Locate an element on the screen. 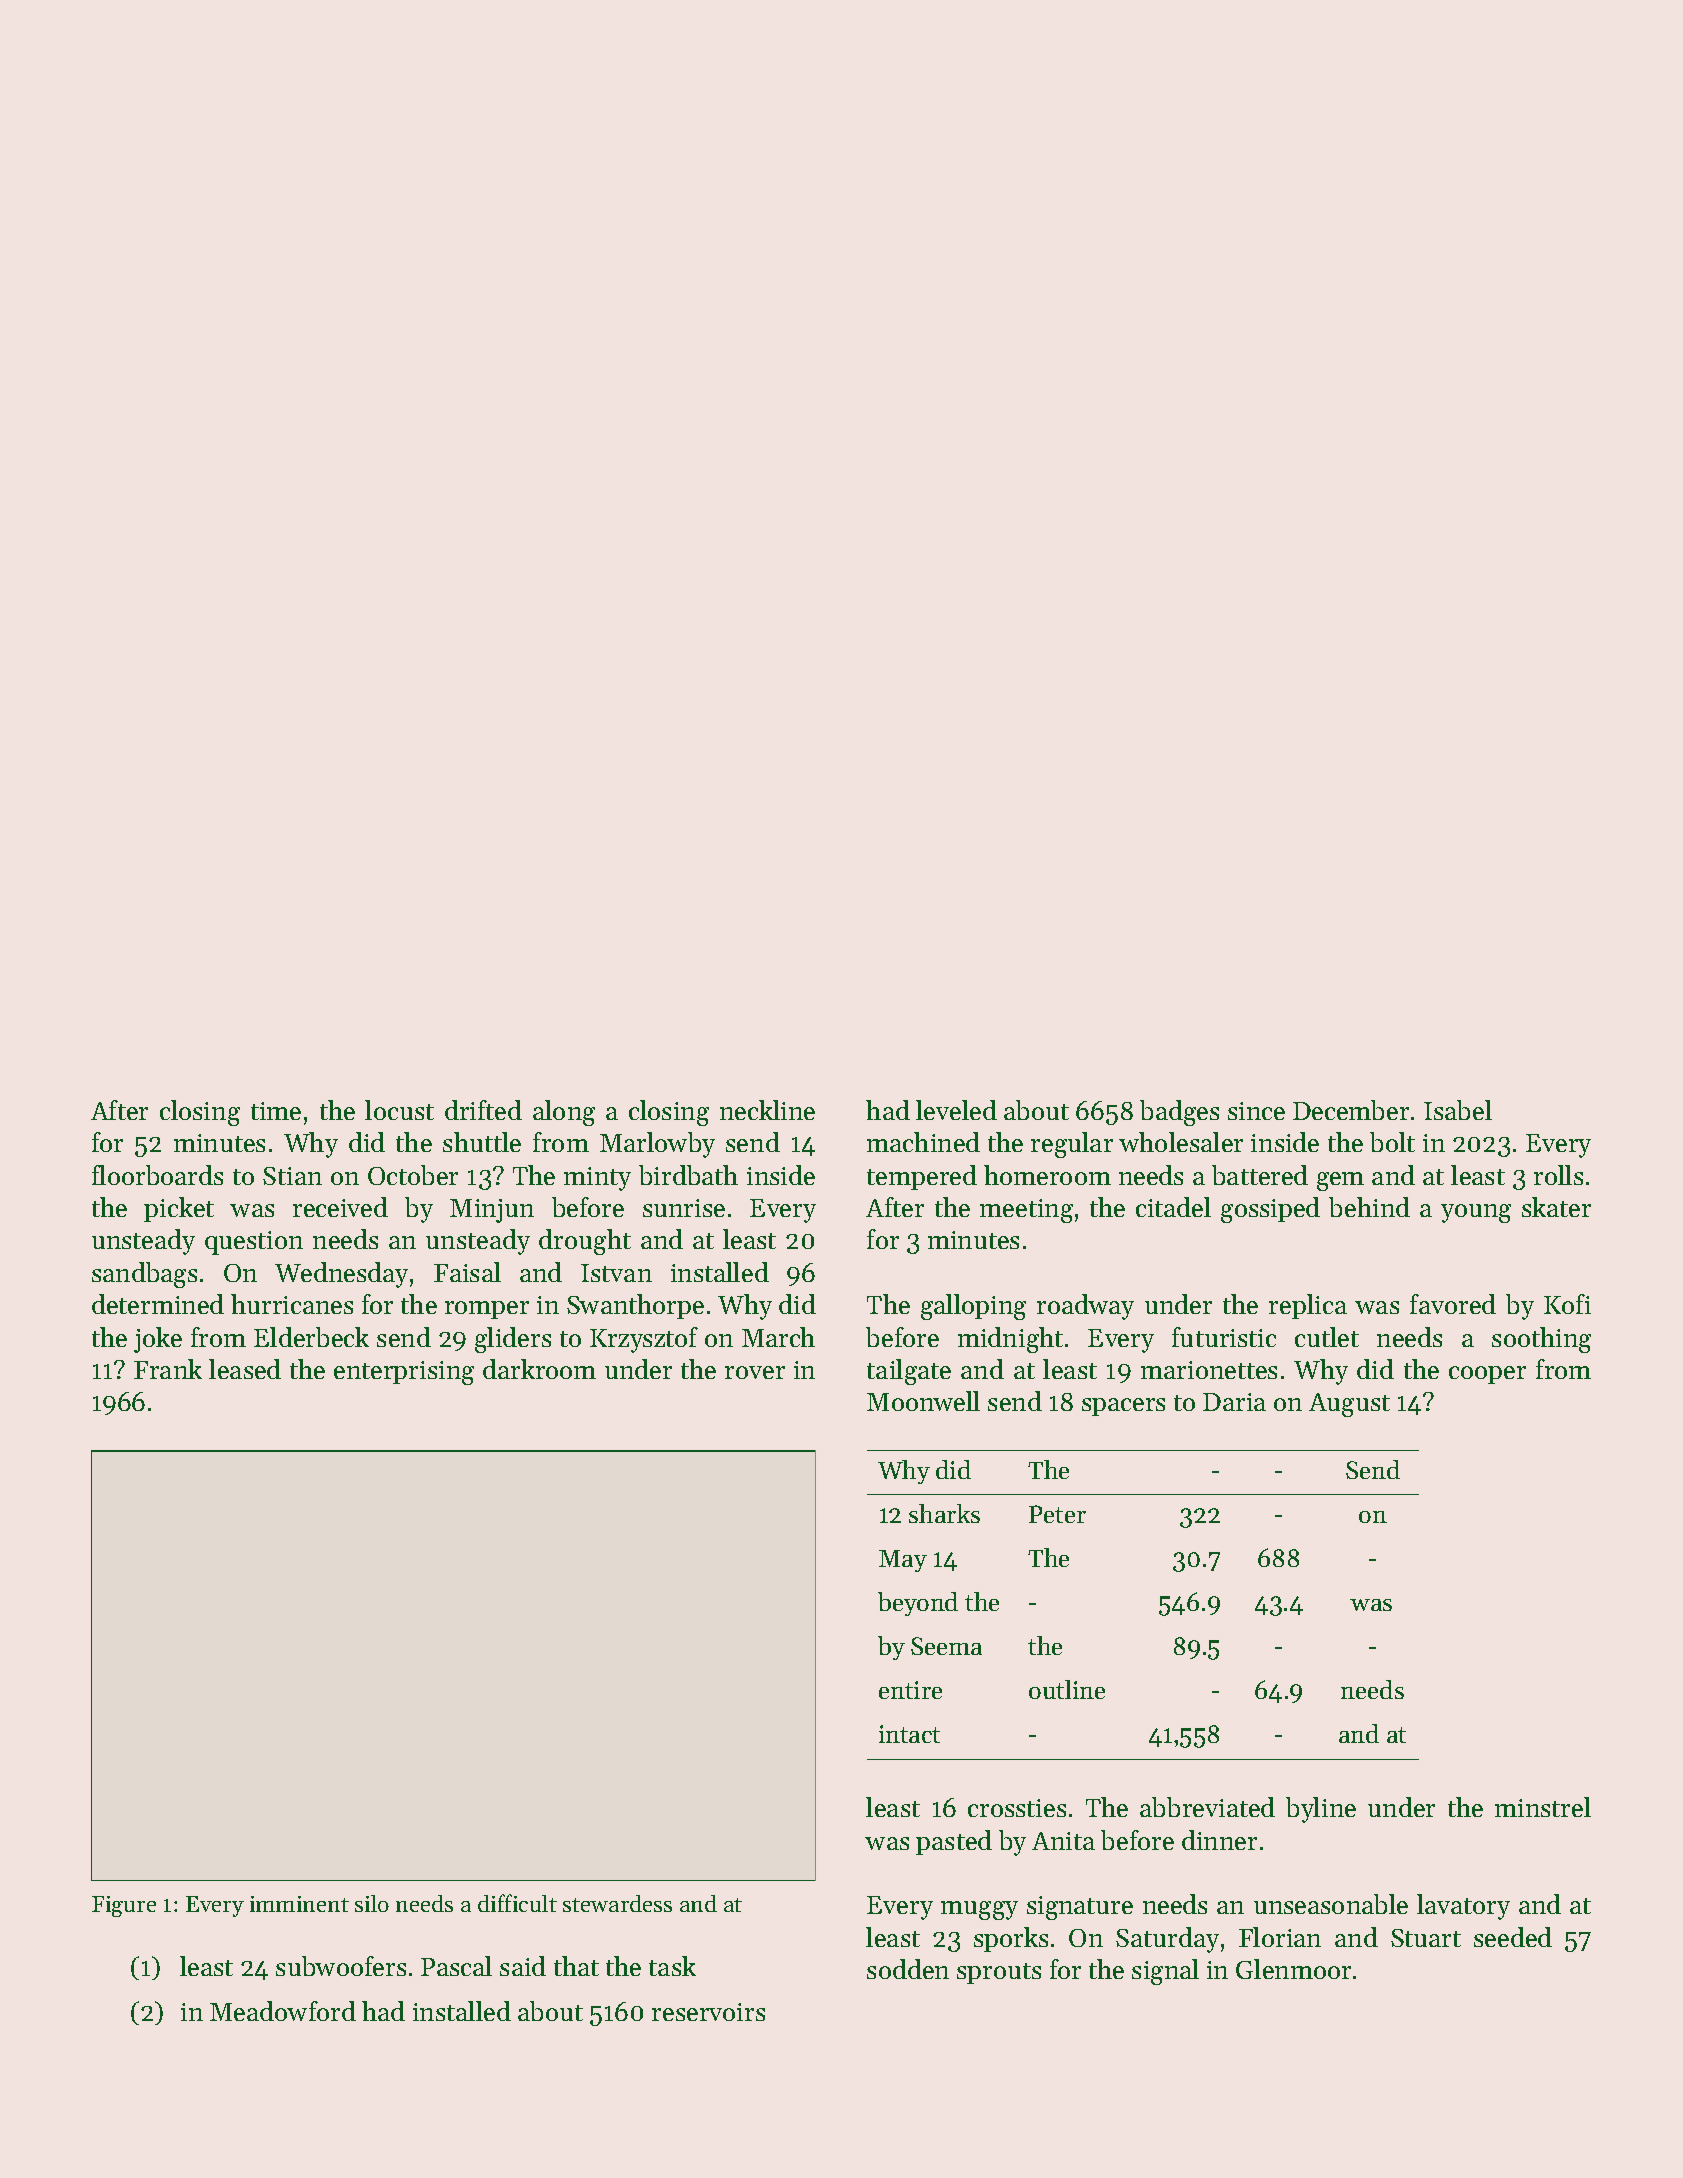 The image size is (1683, 2178). time is located at coordinates (276, 1111).
